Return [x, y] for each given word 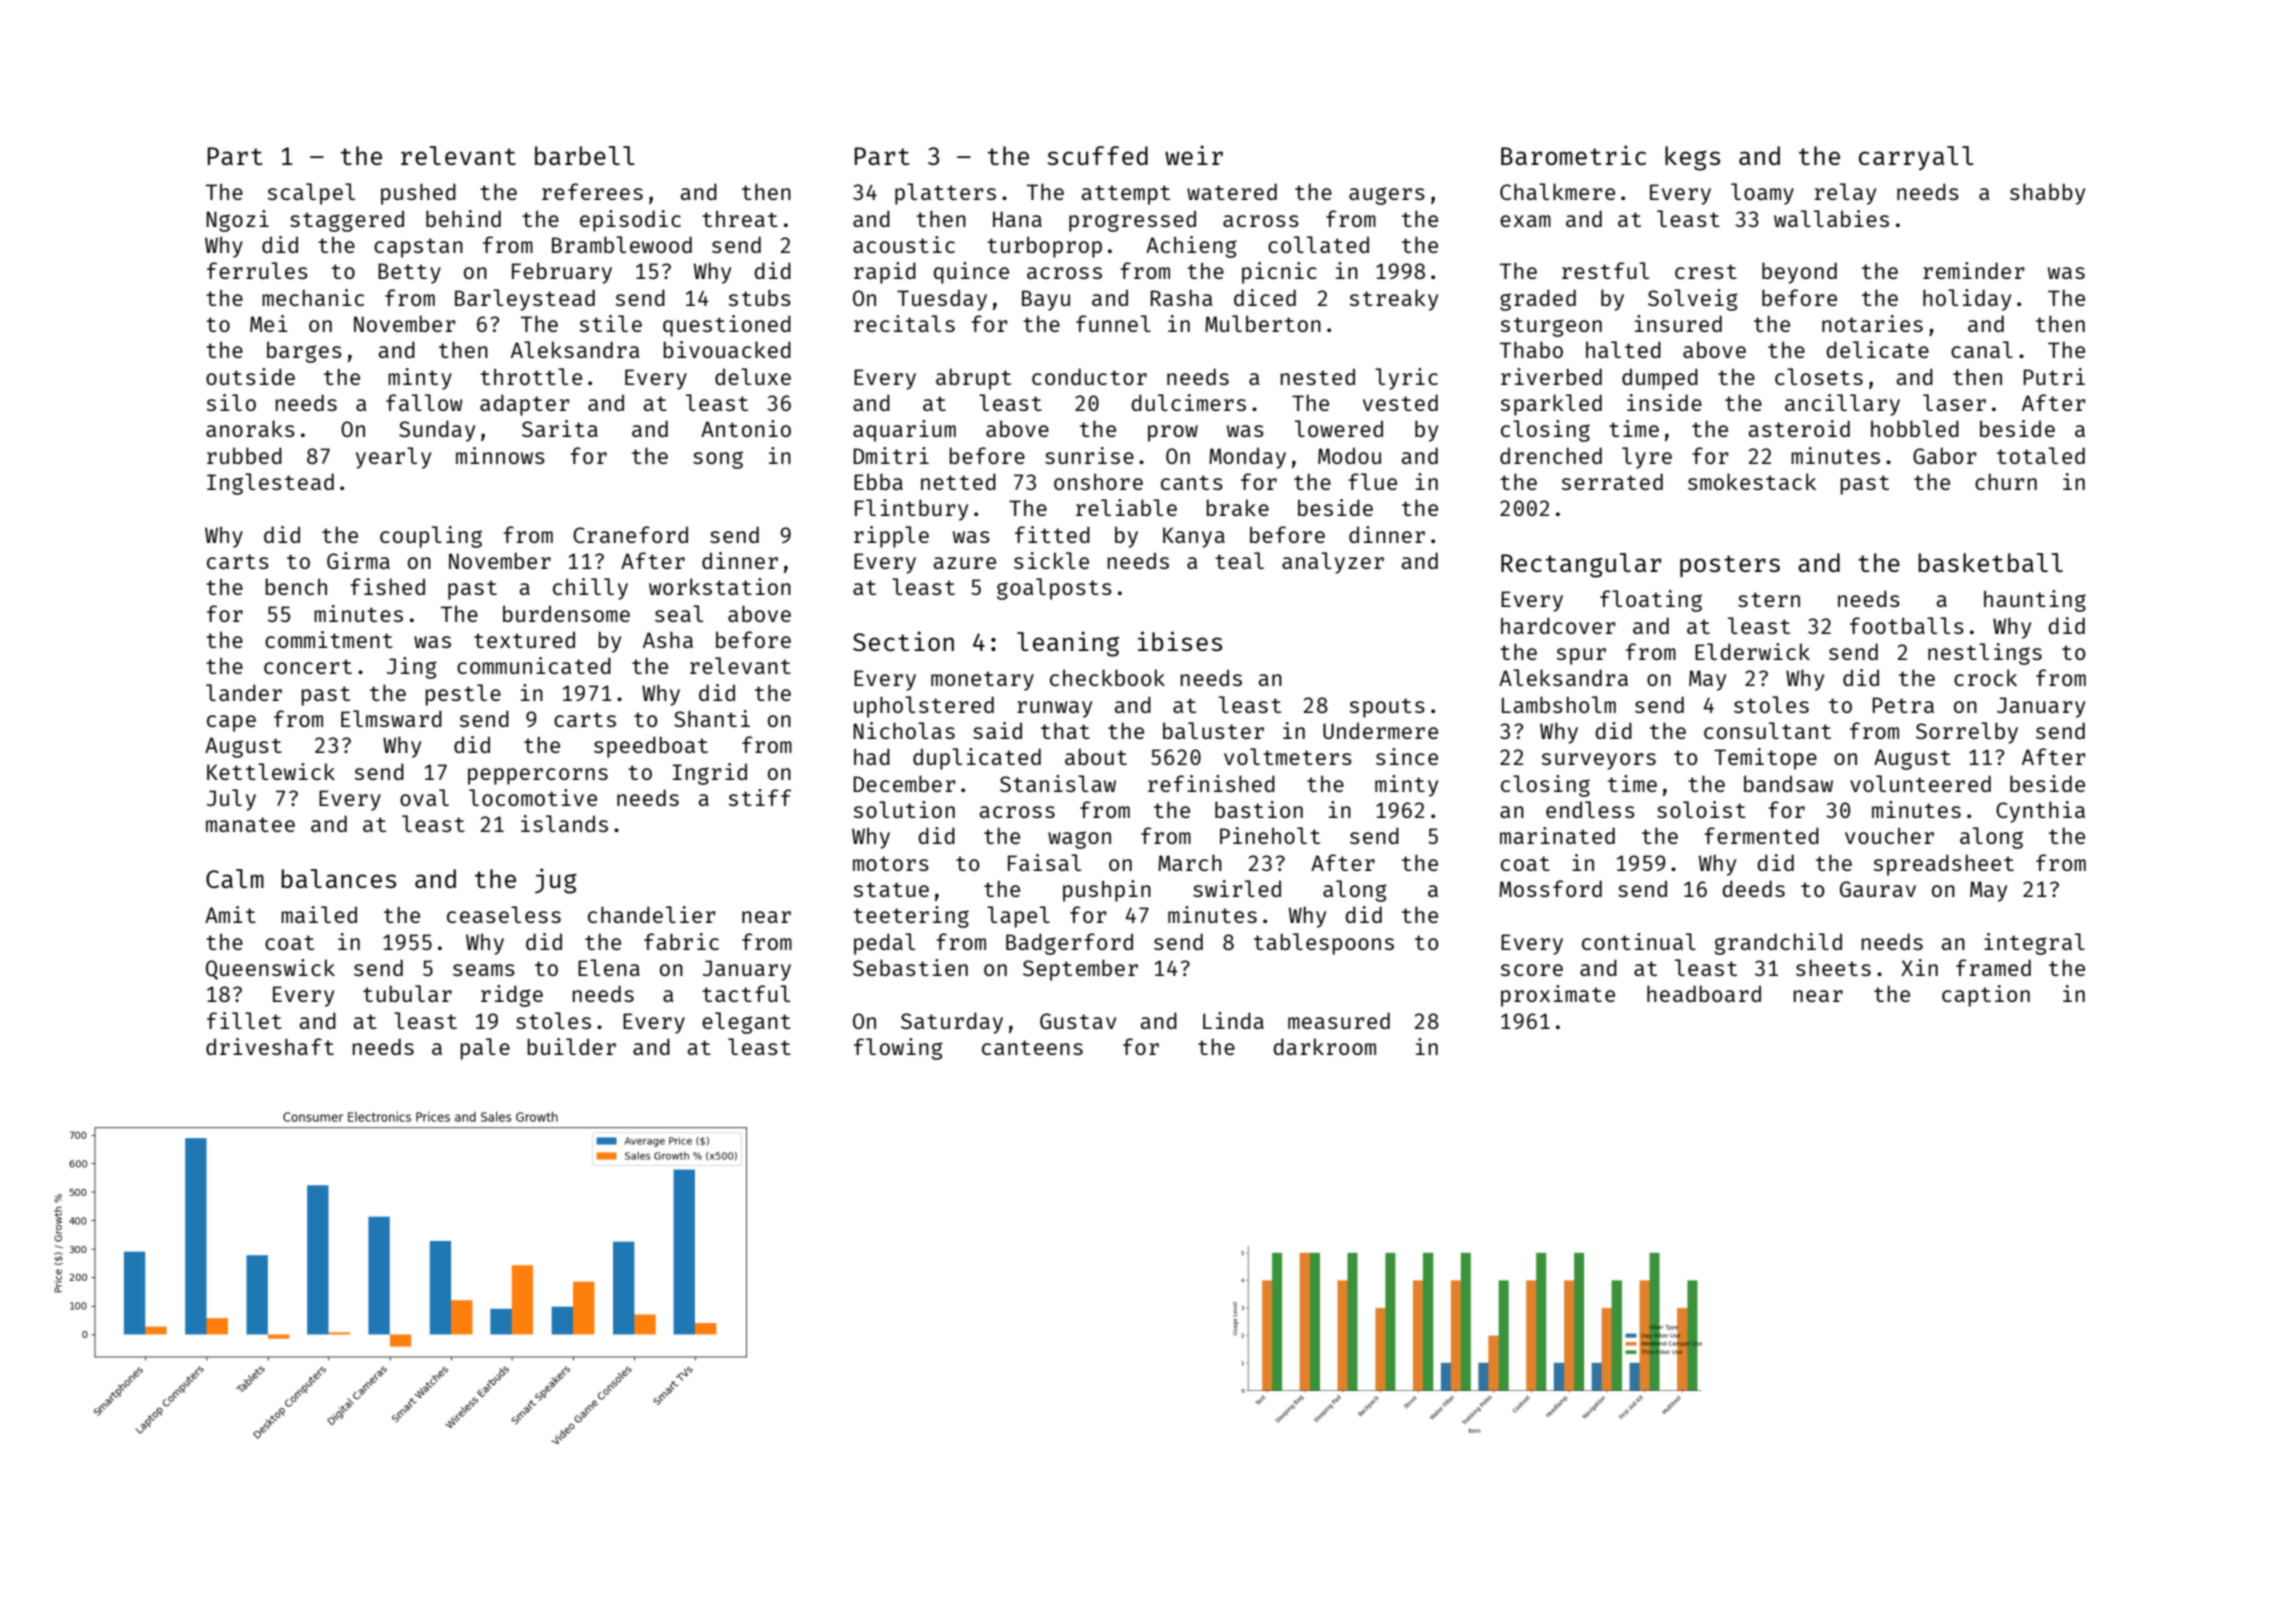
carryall [1916, 158]
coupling [431, 537]
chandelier [651, 914]
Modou [1349, 455]
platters [945, 194]
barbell [585, 155]
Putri [2054, 376]
